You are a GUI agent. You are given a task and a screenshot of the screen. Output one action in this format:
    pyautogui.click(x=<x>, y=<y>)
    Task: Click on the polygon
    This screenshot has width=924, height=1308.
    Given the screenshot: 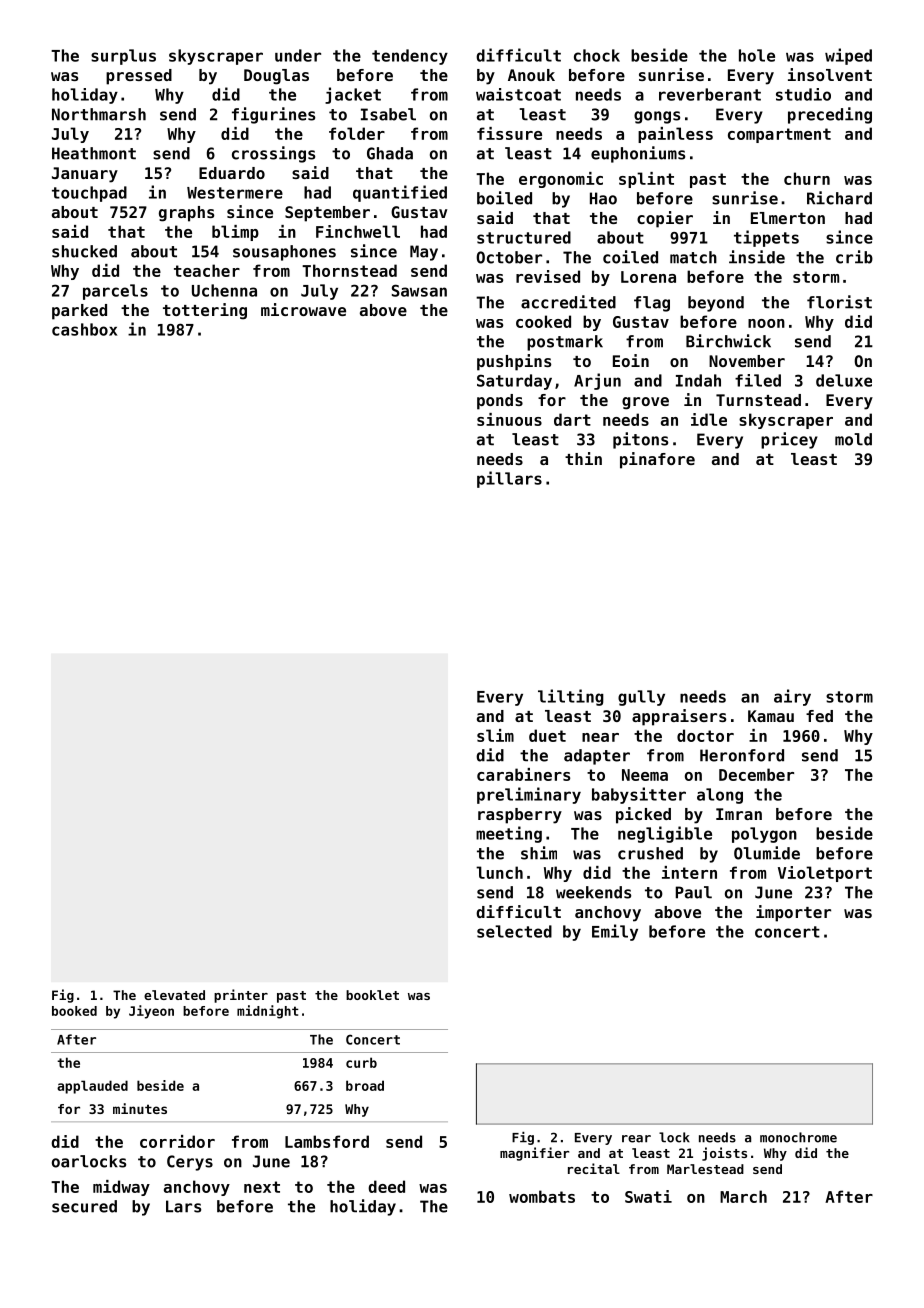 What is the action you would take?
    pyautogui.click(x=764, y=835)
